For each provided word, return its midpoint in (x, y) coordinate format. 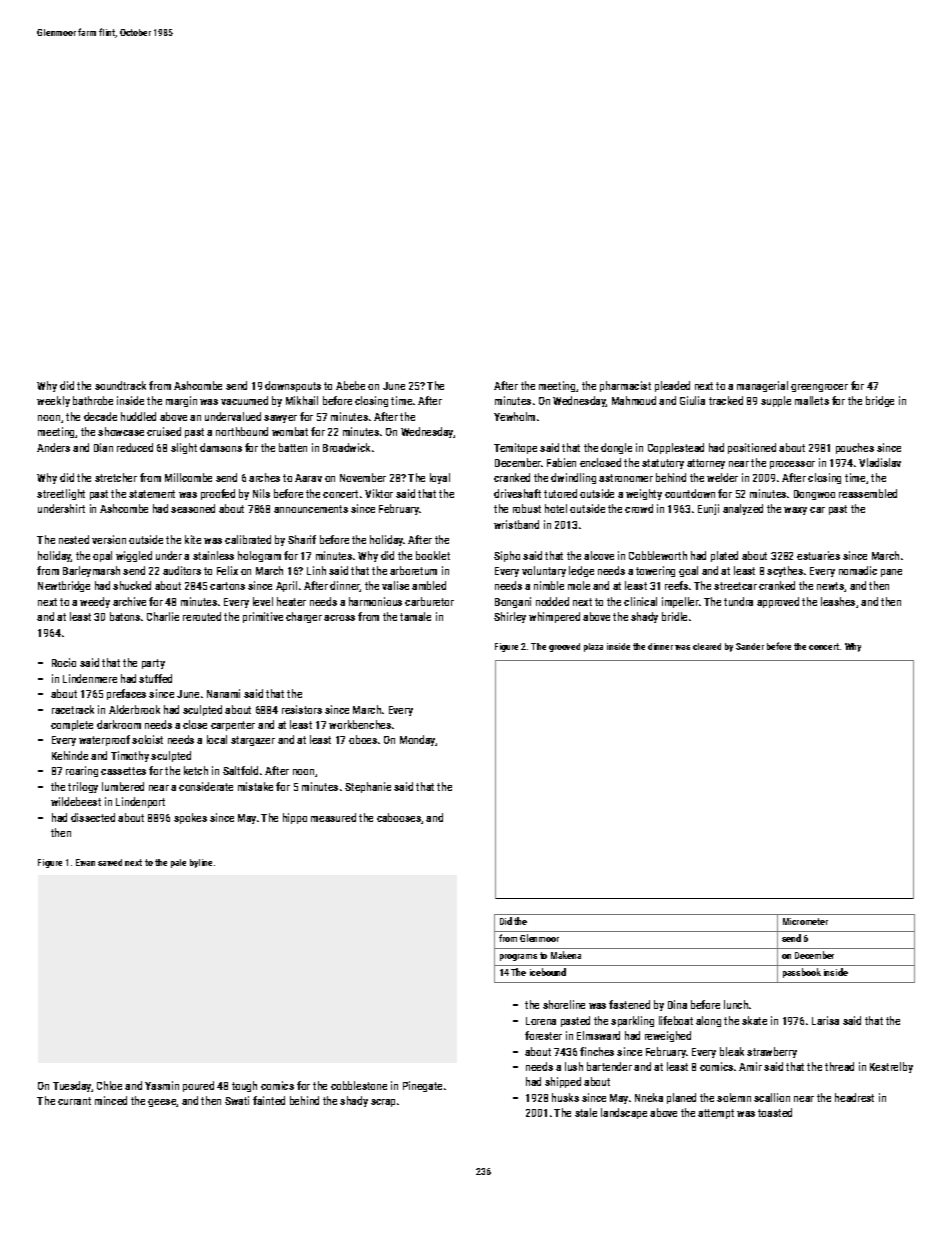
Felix (227, 570)
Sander (750, 646)
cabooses (399, 817)
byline (201, 863)
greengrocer (819, 388)
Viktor (379, 493)
